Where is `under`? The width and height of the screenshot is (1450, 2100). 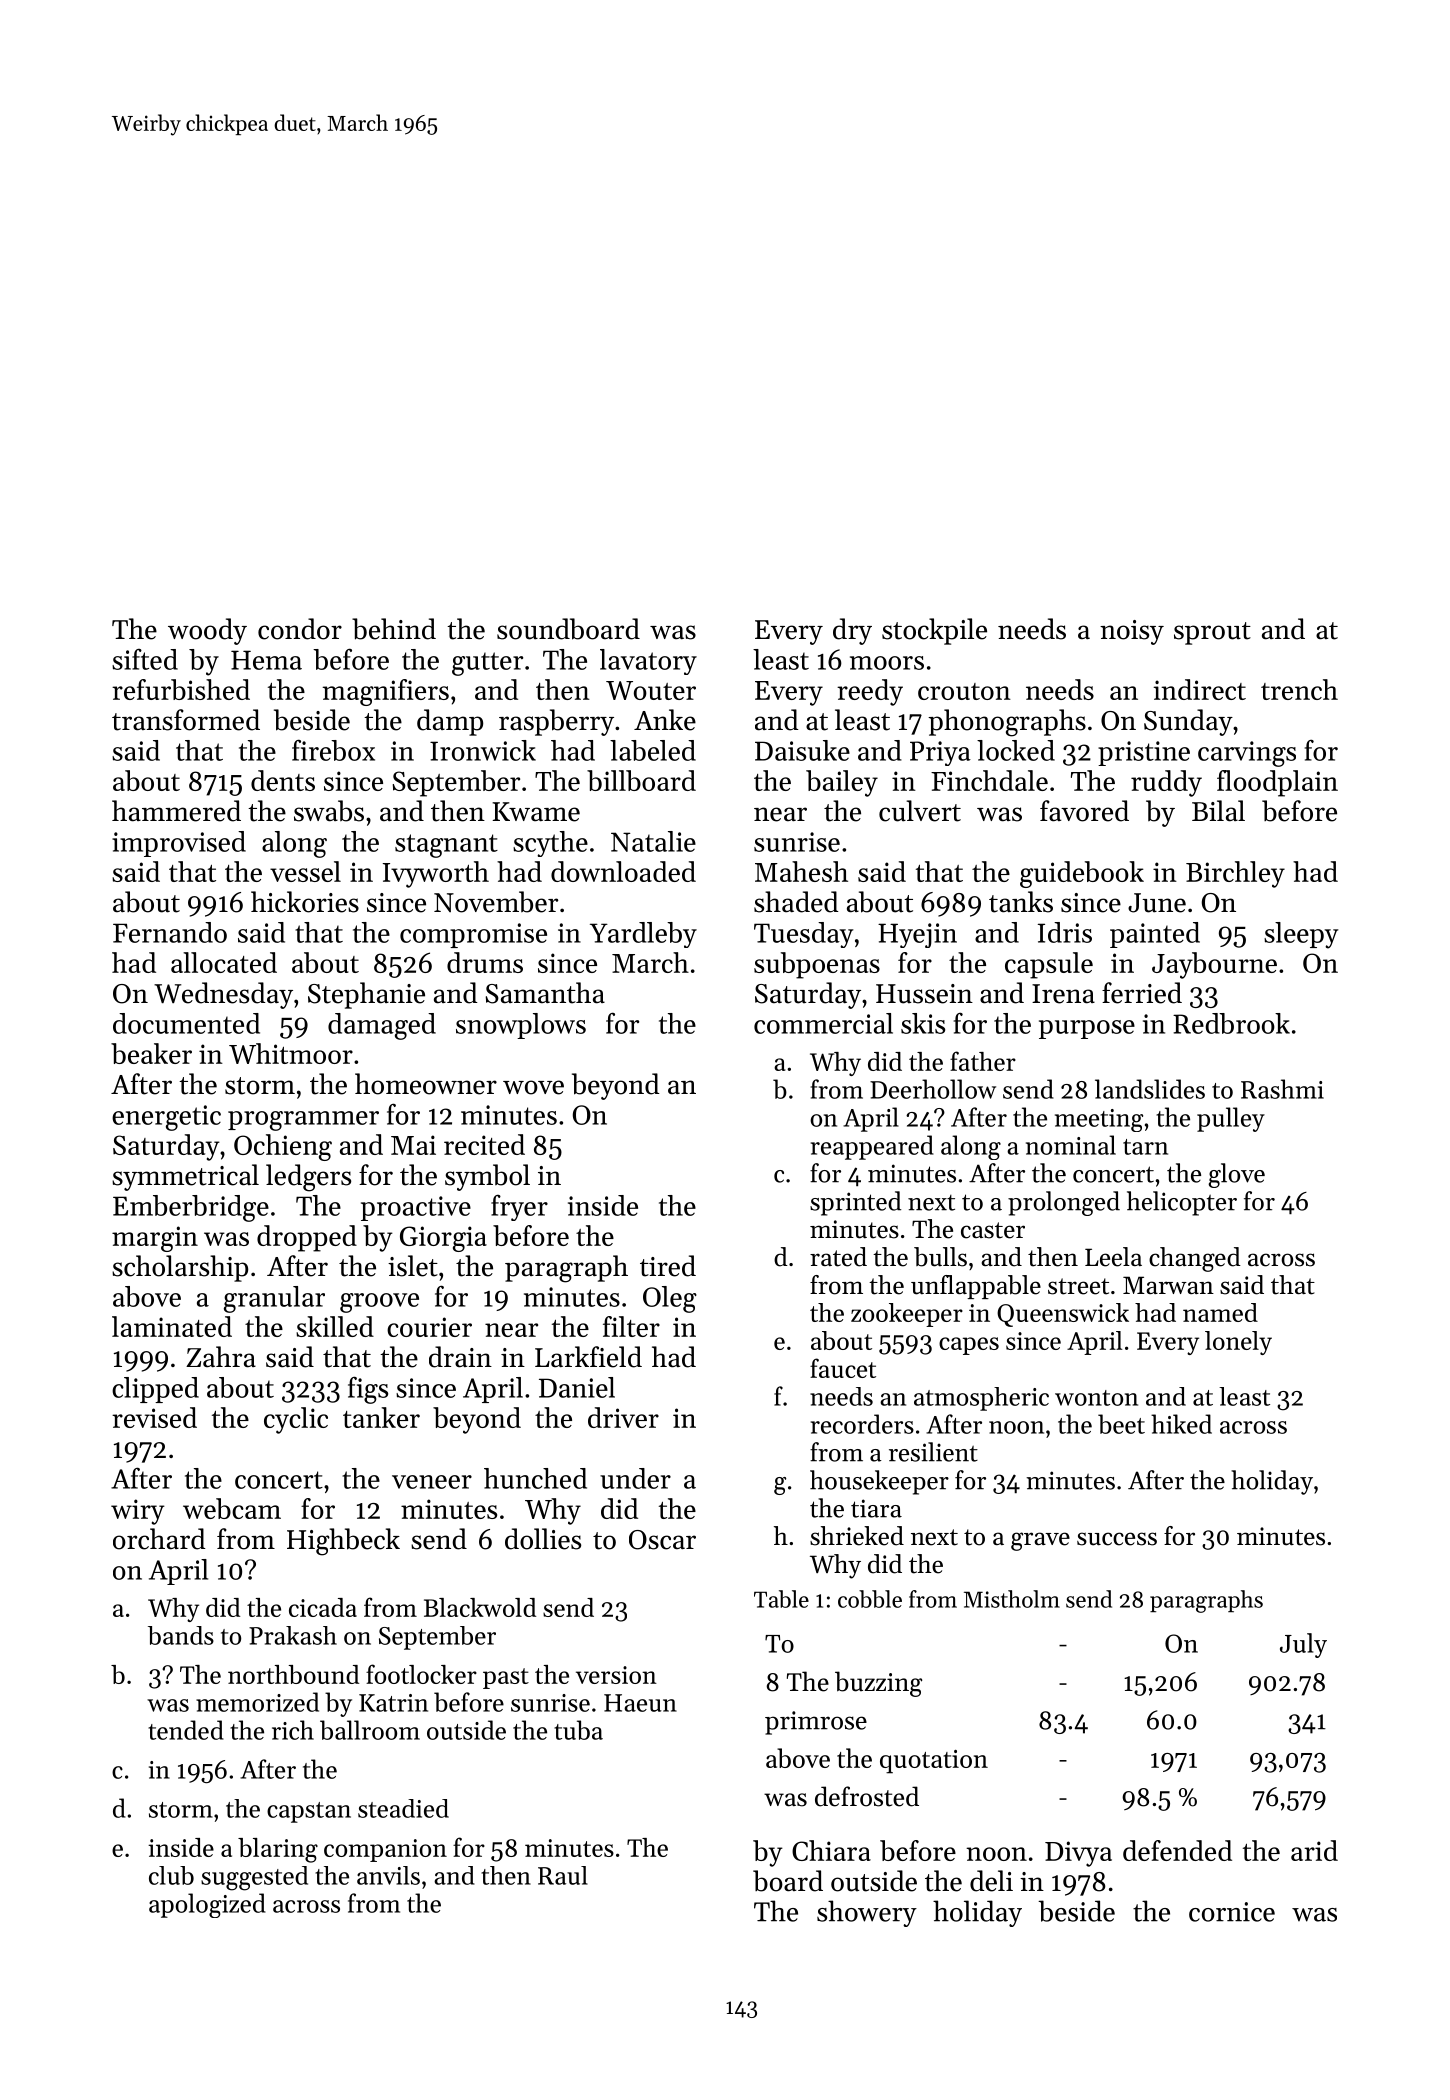
under is located at coordinates (635, 1478).
